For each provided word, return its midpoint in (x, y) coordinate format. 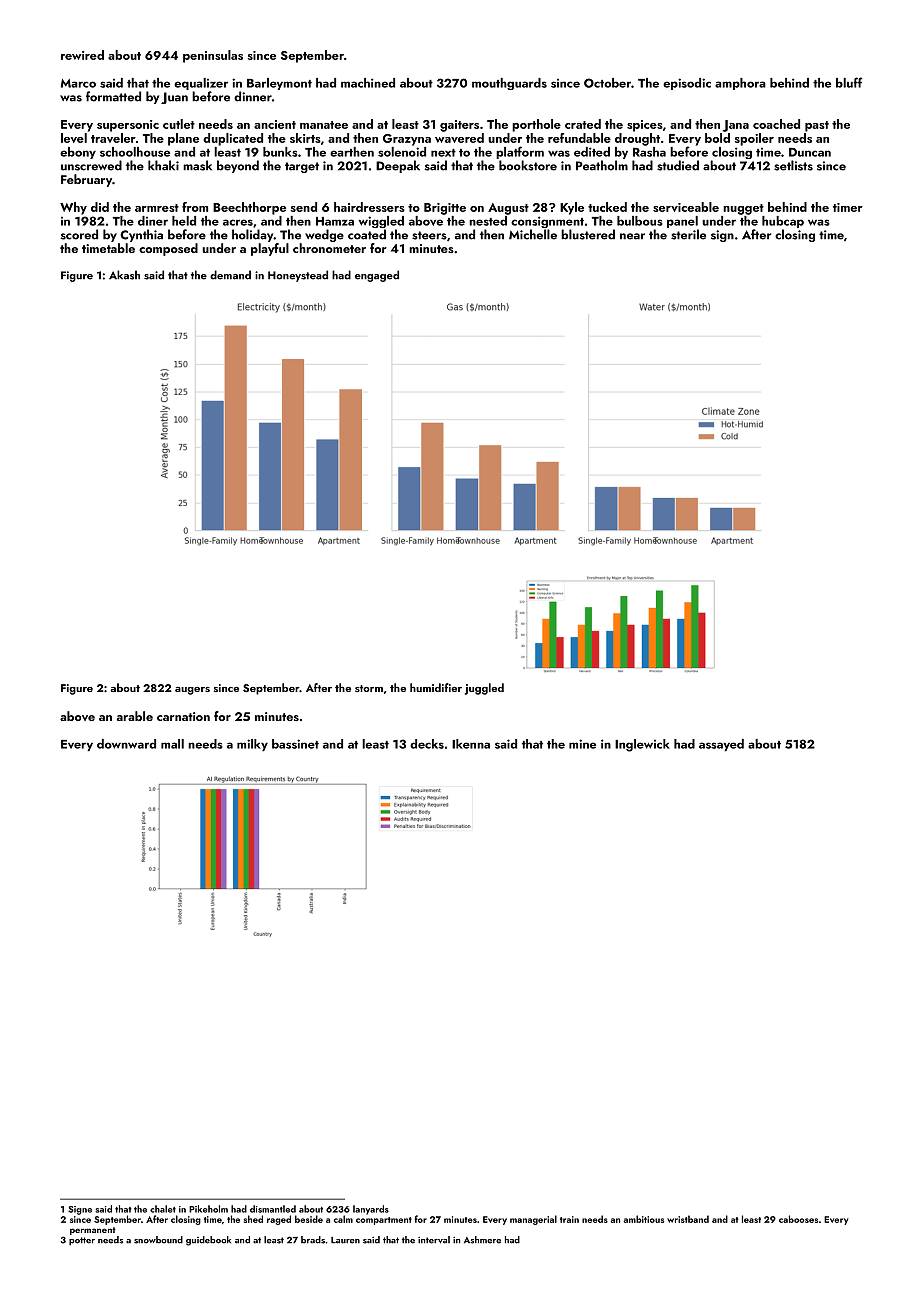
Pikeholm (208, 1209)
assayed (721, 745)
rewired (82, 55)
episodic (687, 84)
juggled (484, 689)
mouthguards (509, 84)
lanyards (371, 1210)
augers (192, 691)
